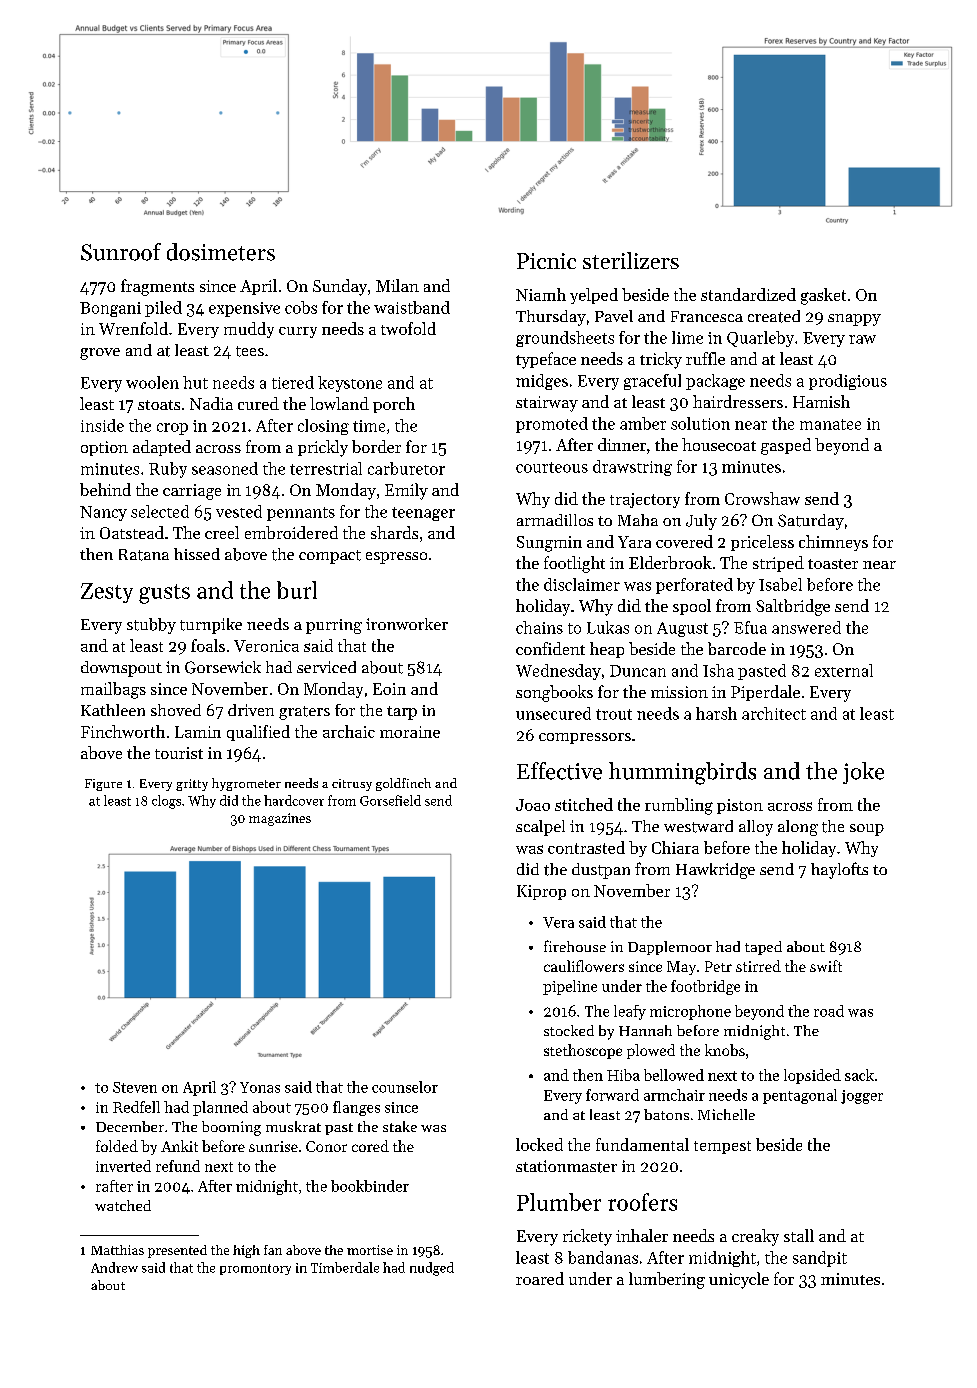  I want to click on Andrew, so click(114, 1267).
